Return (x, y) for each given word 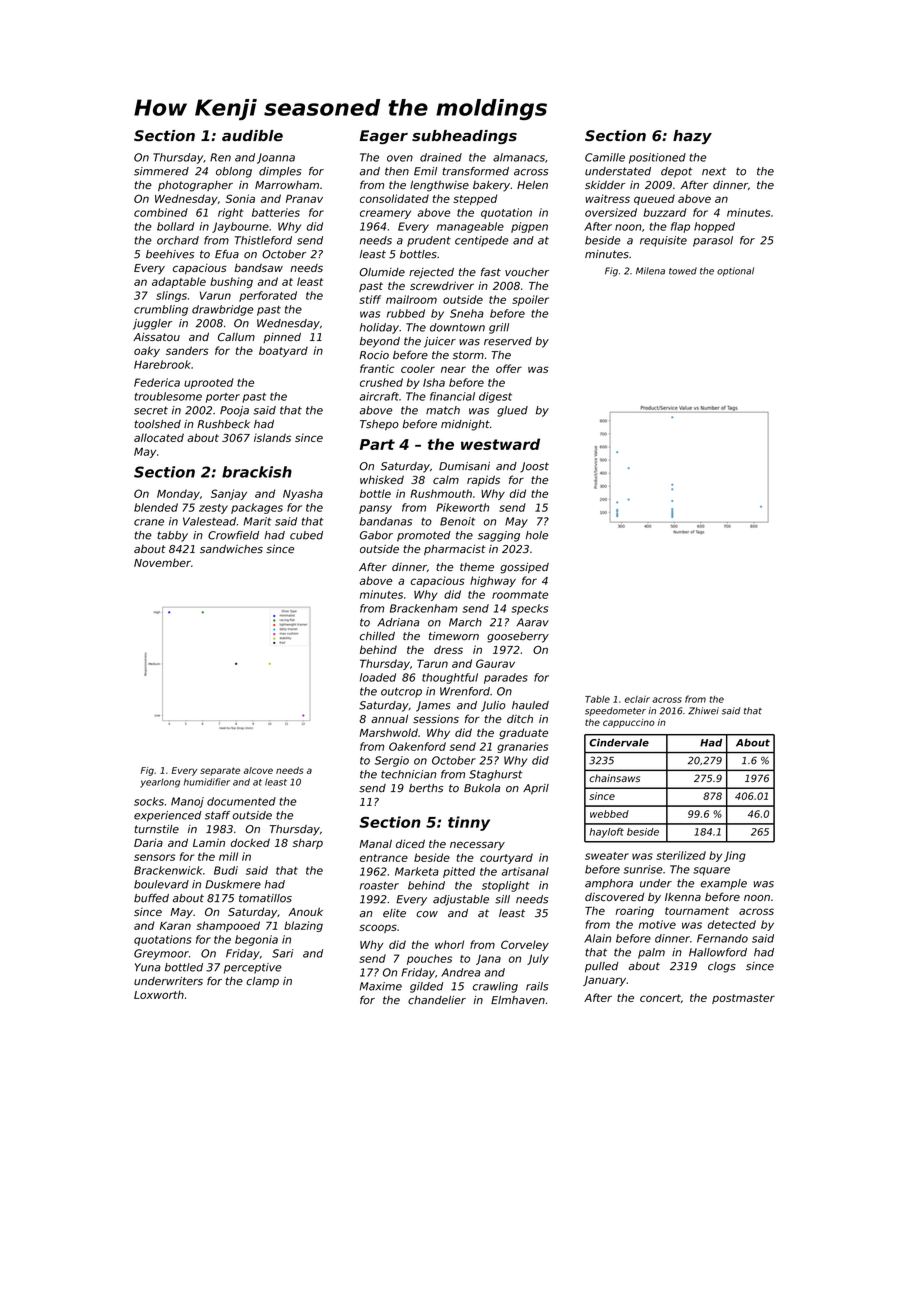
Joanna (276, 158)
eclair (637, 699)
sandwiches (231, 549)
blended (156, 507)
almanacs (519, 157)
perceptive (253, 968)
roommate (520, 595)
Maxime (380, 986)
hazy (692, 137)
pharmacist (455, 550)
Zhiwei (703, 711)
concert (660, 998)
